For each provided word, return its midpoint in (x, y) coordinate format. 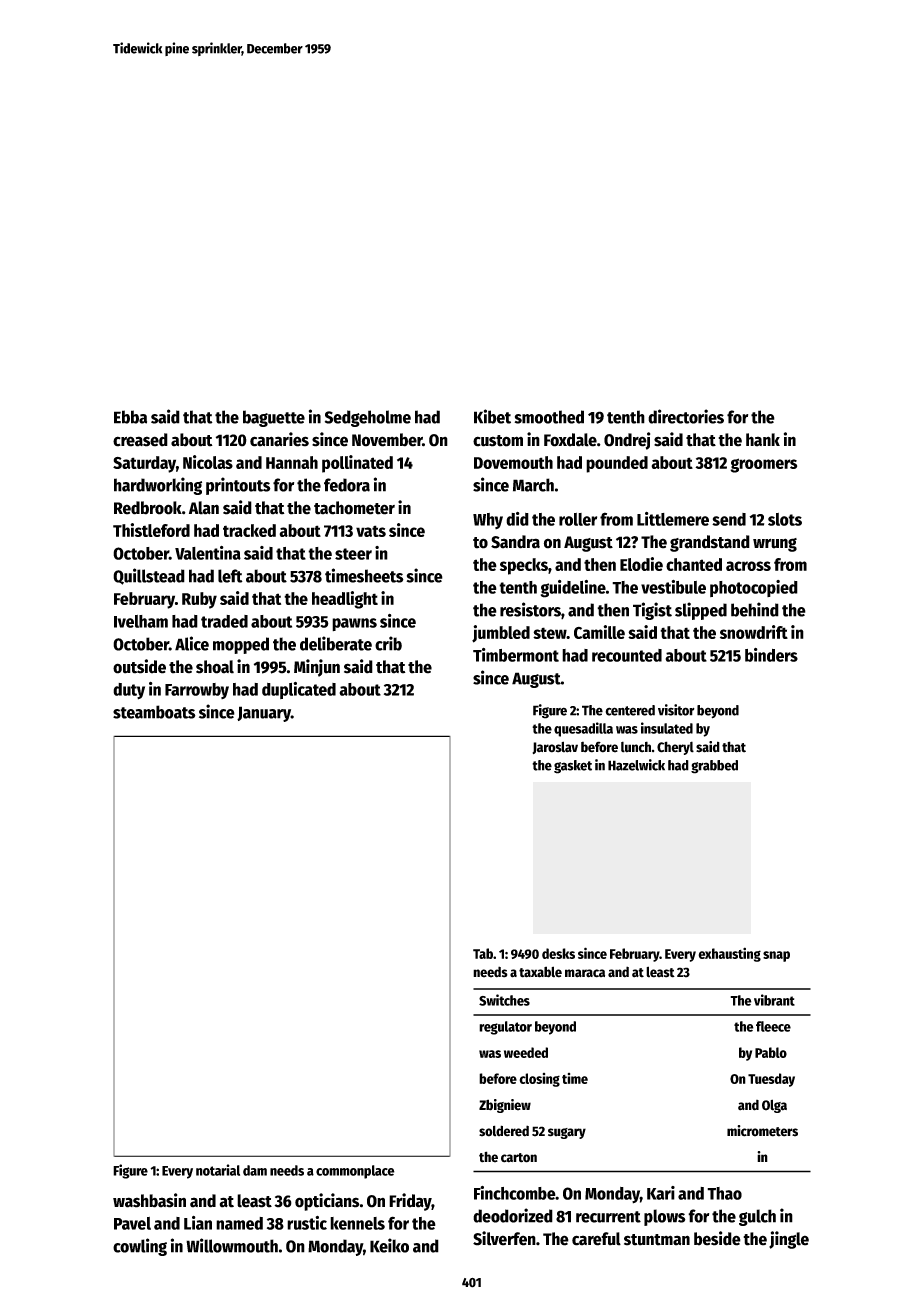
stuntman (657, 1240)
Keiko (389, 1245)
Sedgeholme (368, 418)
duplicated (299, 690)
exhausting (729, 954)
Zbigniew (505, 1106)
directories (686, 416)
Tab (483, 953)
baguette (274, 418)
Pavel (132, 1223)
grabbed (714, 767)
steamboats (154, 712)
